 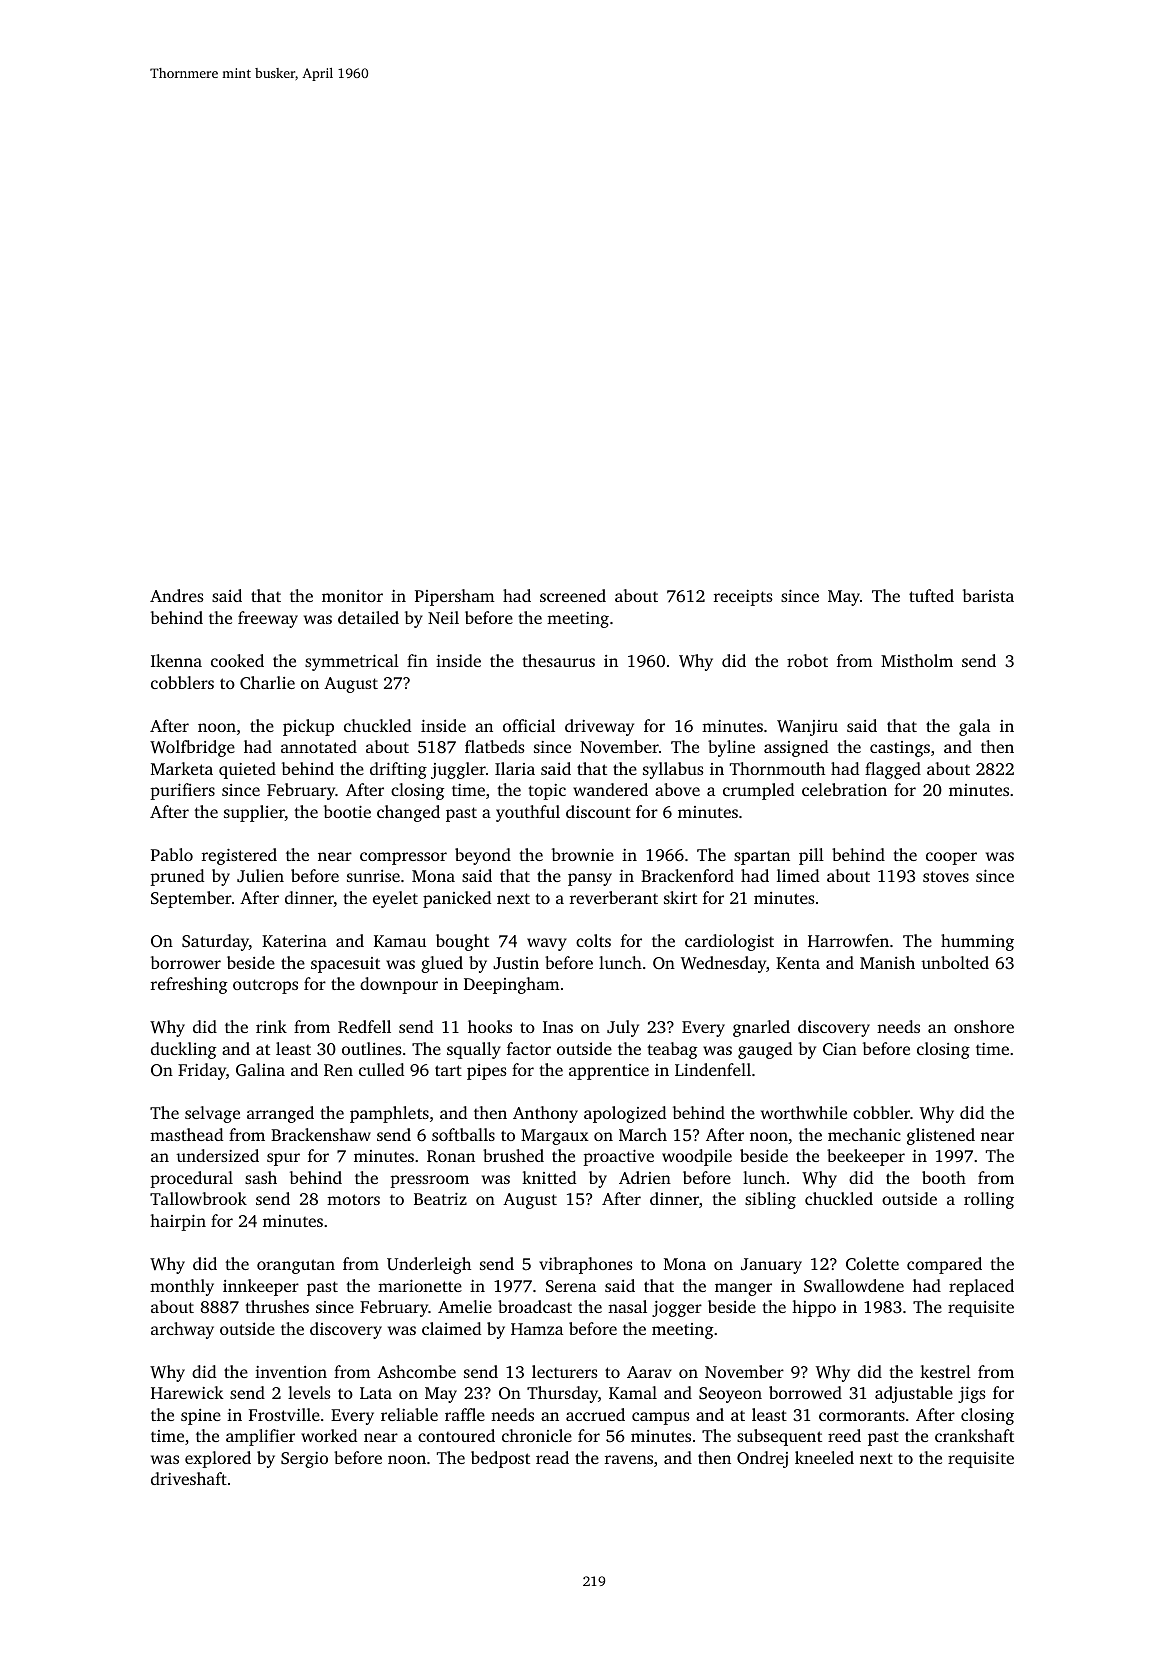 I want to click on kneeled, so click(x=824, y=1457).
